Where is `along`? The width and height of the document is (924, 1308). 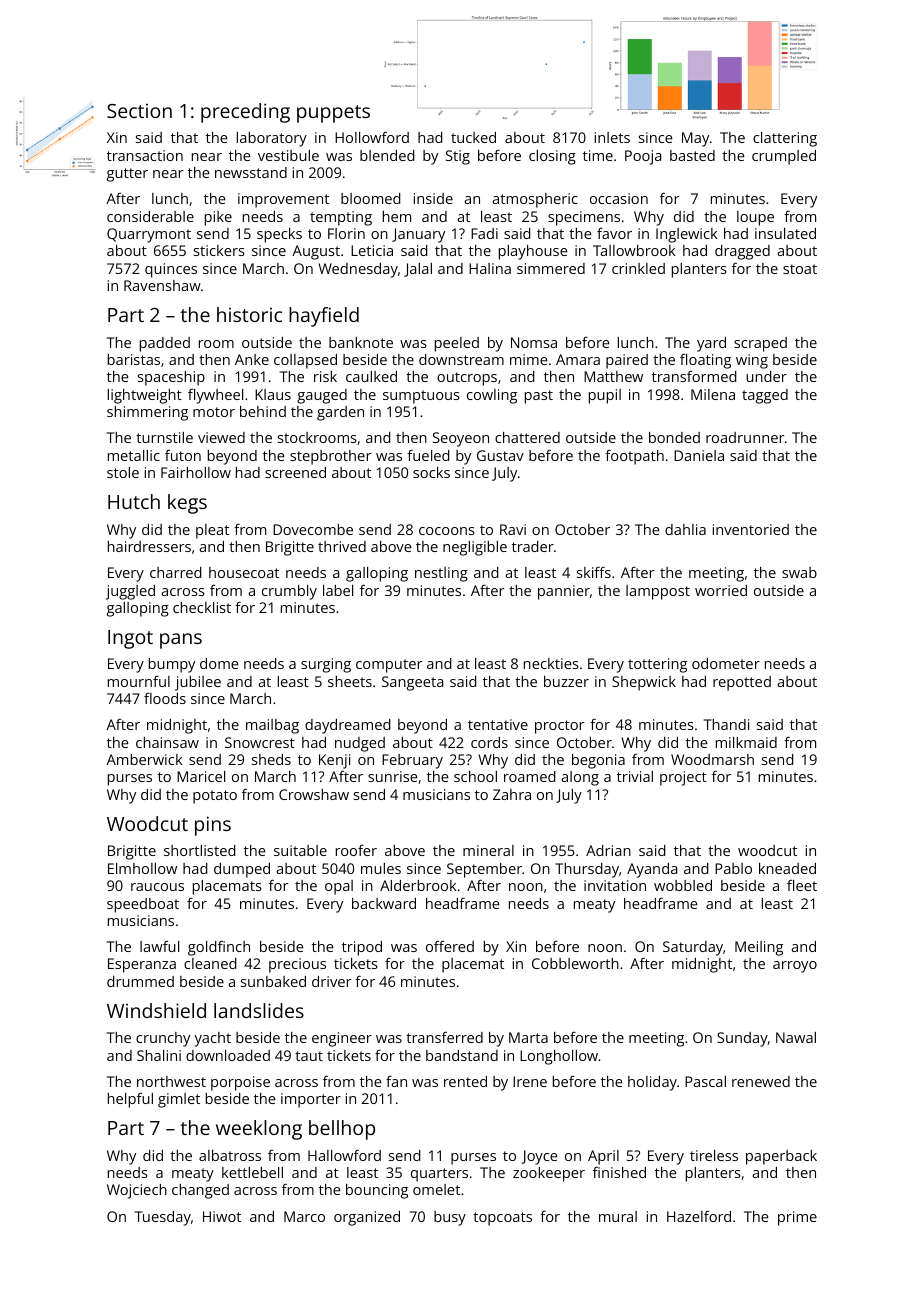 along is located at coordinates (580, 778).
